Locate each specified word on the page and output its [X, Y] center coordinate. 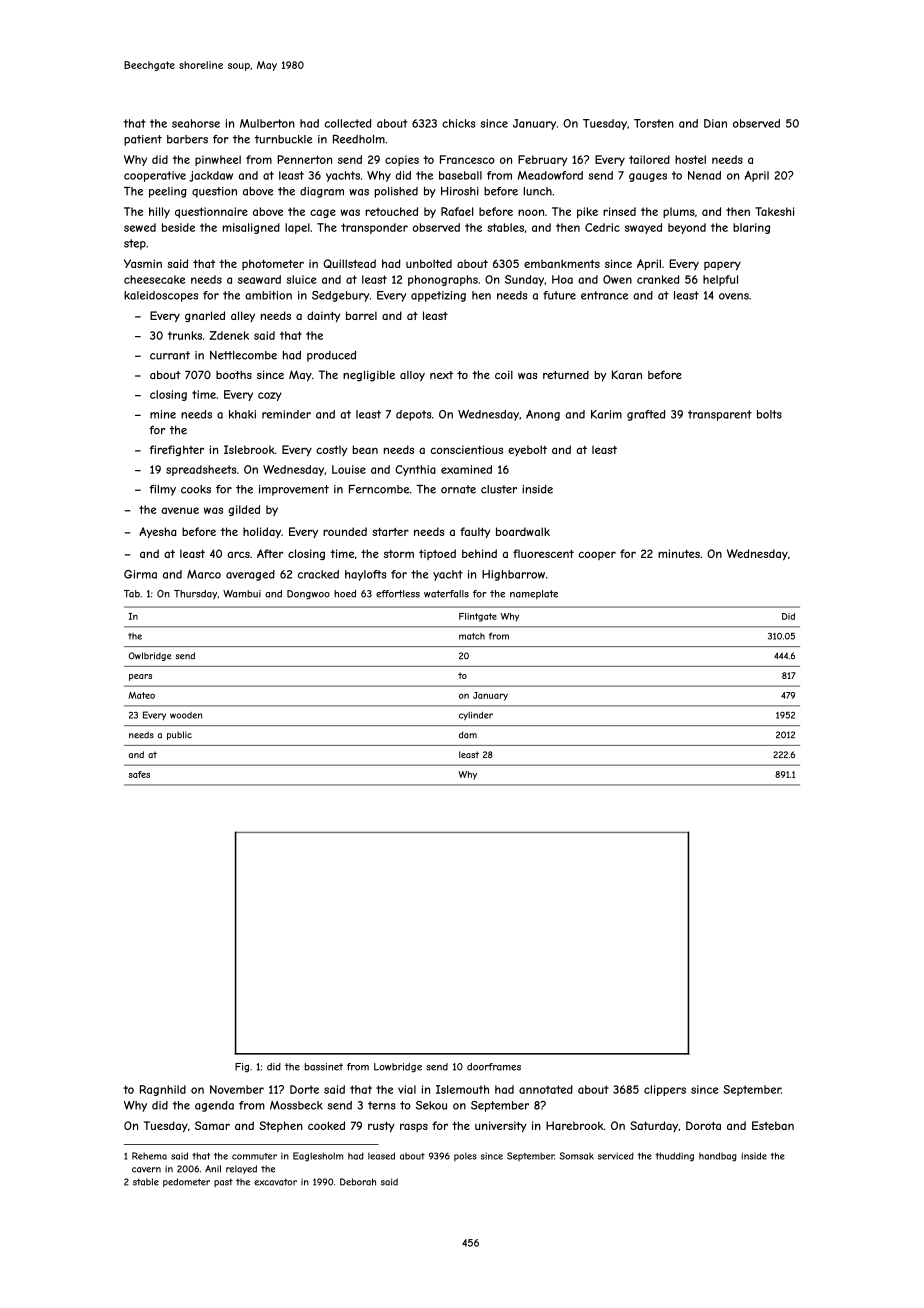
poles [465, 1156]
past [223, 1182]
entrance [604, 295]
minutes [679, 553]
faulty [475, 532]
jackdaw [211, 176]
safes [139, 774]
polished [396, 192]
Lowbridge [398, 1068]
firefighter [176, 450]
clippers [665, 1090]
